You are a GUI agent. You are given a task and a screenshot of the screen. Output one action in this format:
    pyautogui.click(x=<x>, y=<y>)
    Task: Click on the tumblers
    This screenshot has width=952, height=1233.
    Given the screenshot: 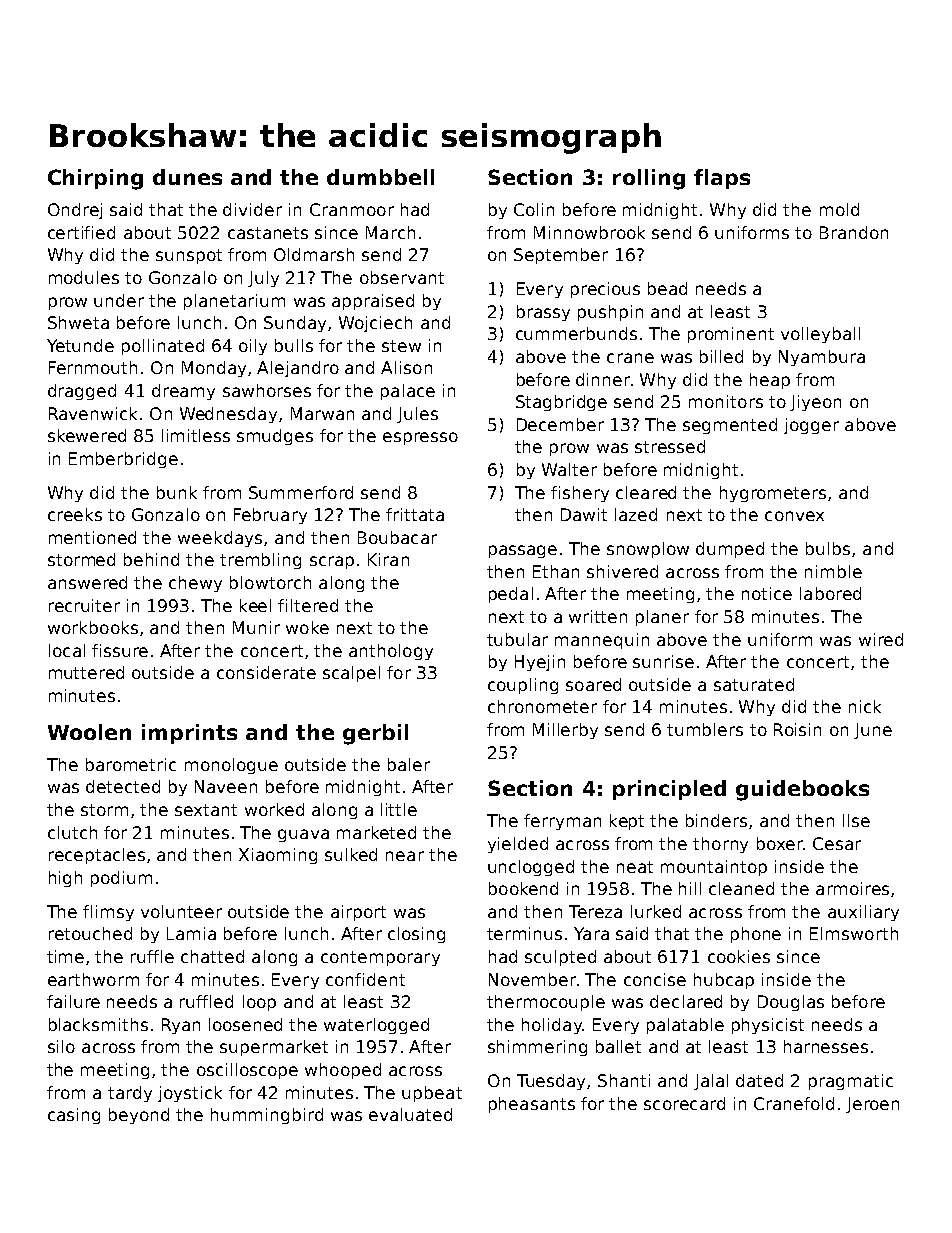 What is the action you would take?
    pyautogui.click(x=705, y=729)
